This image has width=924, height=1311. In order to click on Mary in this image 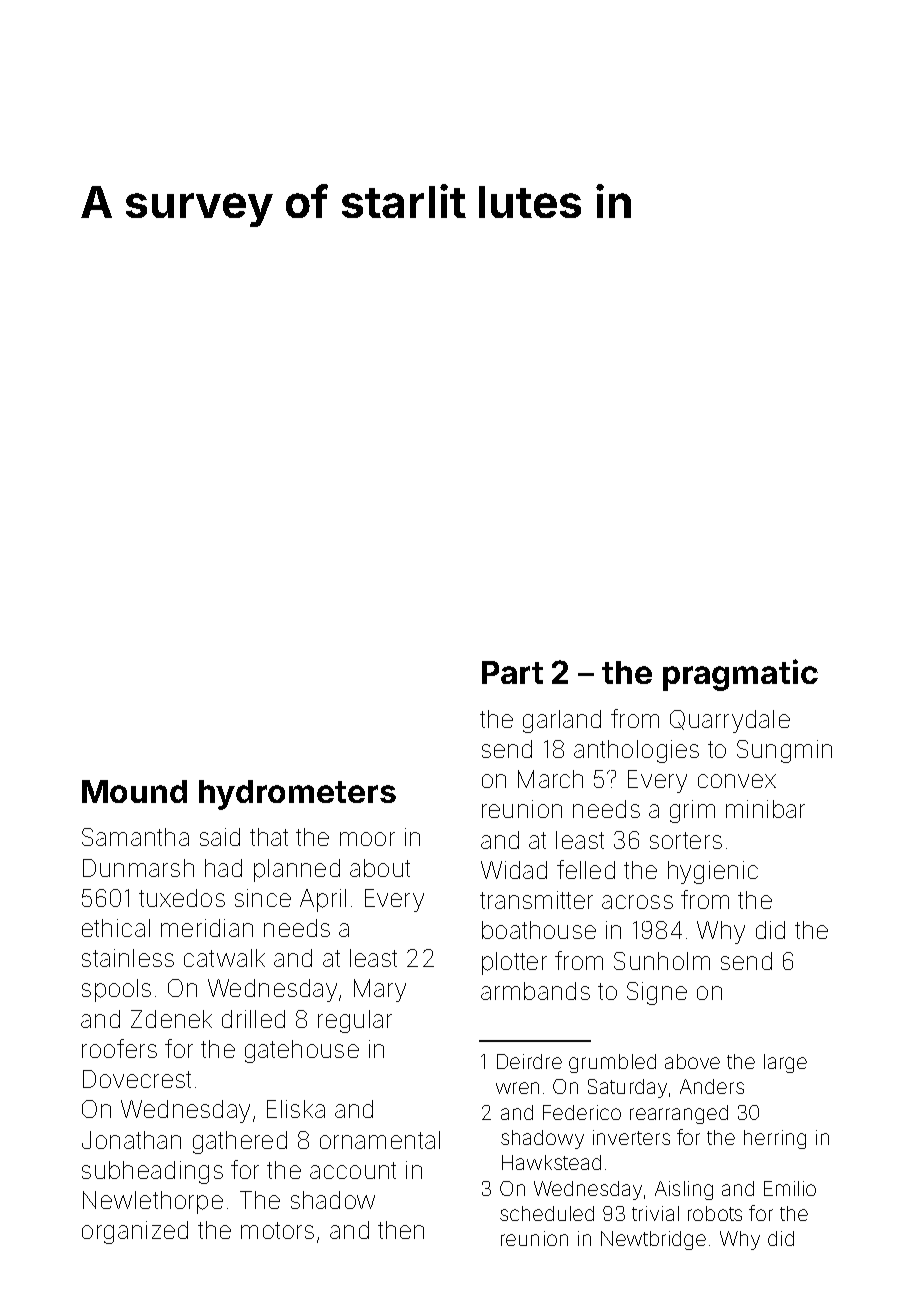, I will do `click(380, 990)`.
